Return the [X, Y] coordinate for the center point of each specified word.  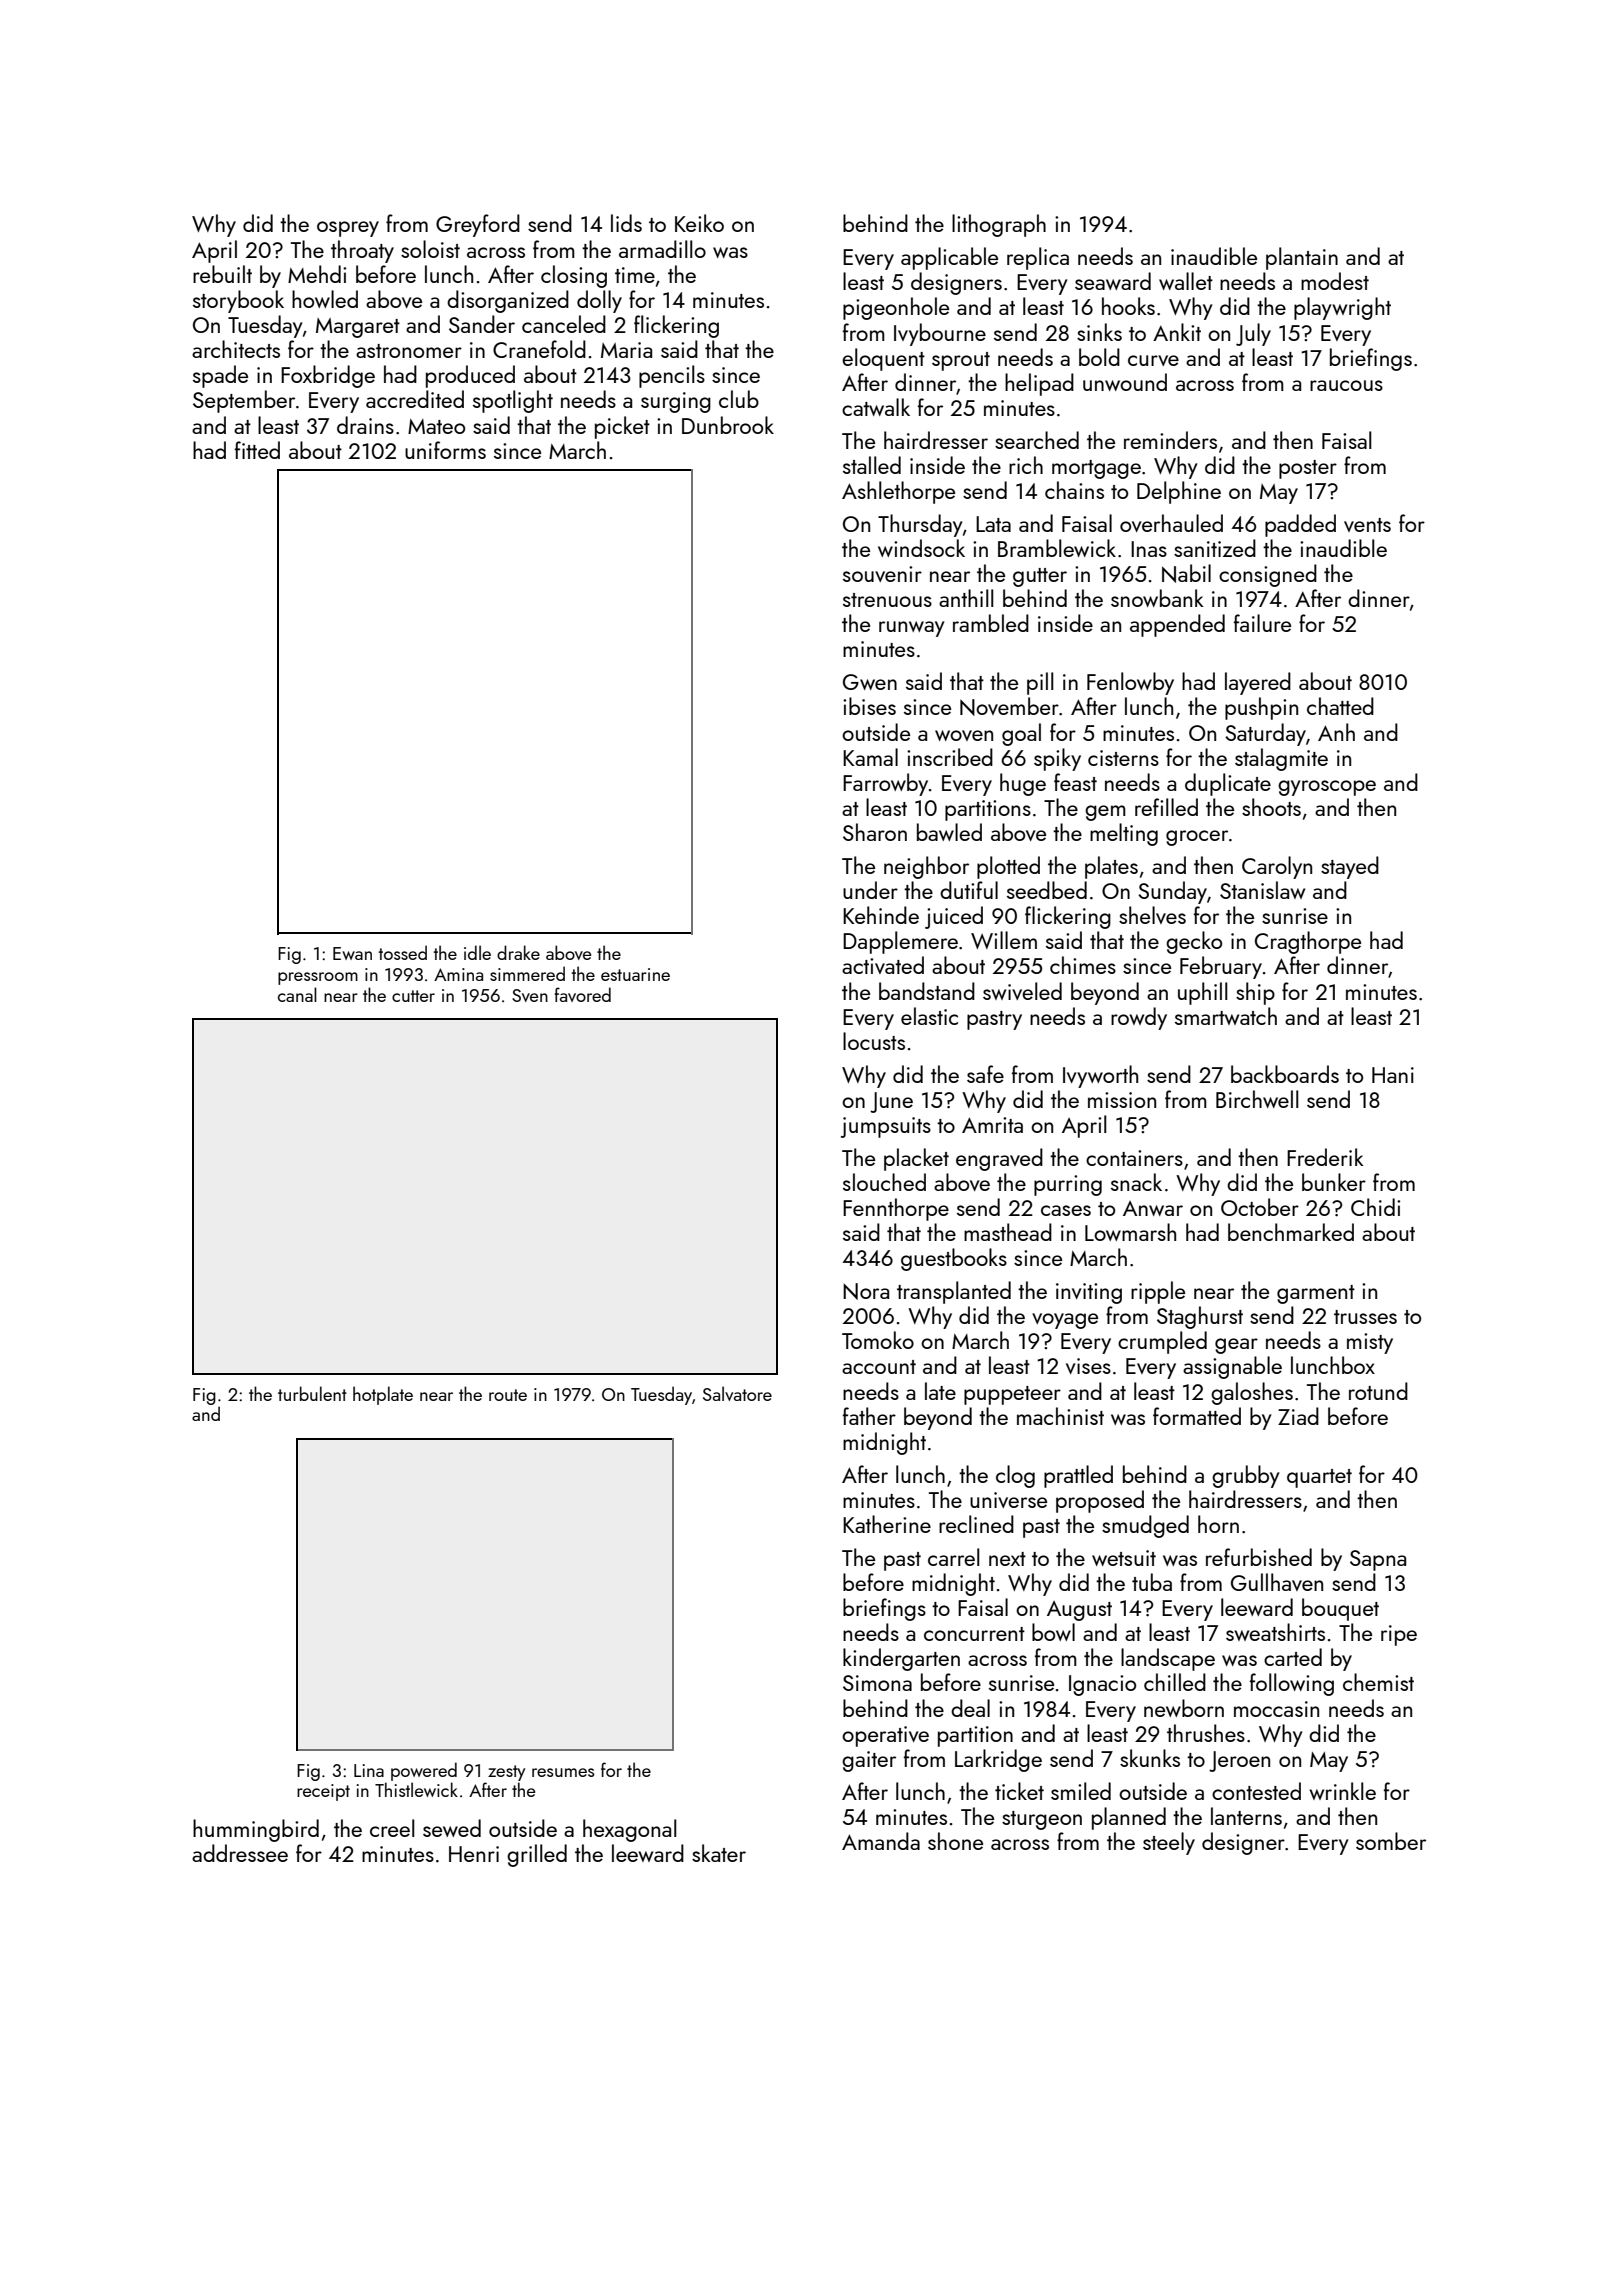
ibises [869, 706]
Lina [369, 1770]
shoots [1271, 807]
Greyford [478, 225]
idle [477, 952]
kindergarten [901, 1659]
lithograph [999, 225]
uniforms [445, 450]
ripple [1158, 1292]
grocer [1197, 838]
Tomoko [878, 1340]
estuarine [635, 974]
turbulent [312, 1393]
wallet [1186, 281]
